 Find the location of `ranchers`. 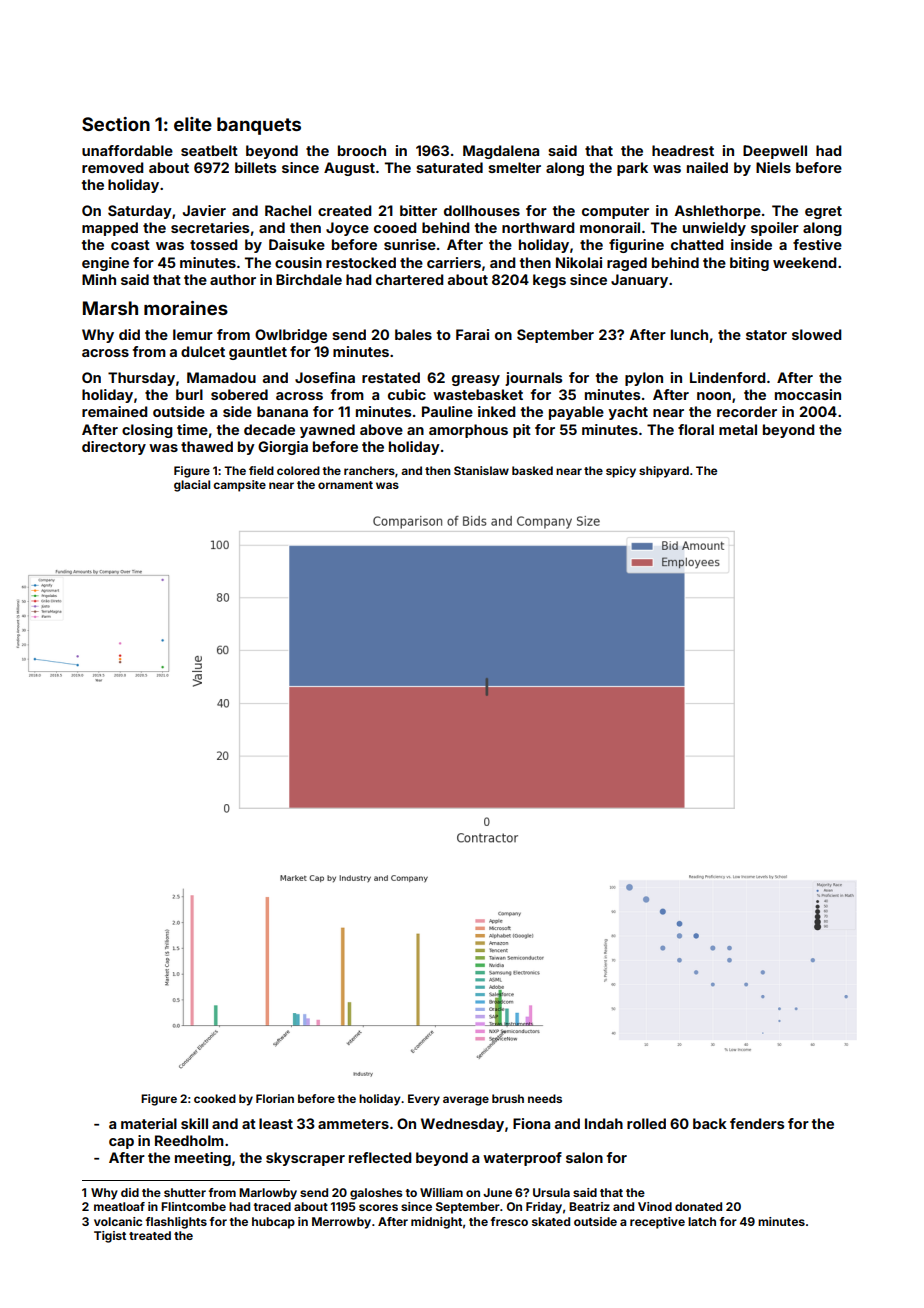

ranchers is located at coordinates (369, 470).
